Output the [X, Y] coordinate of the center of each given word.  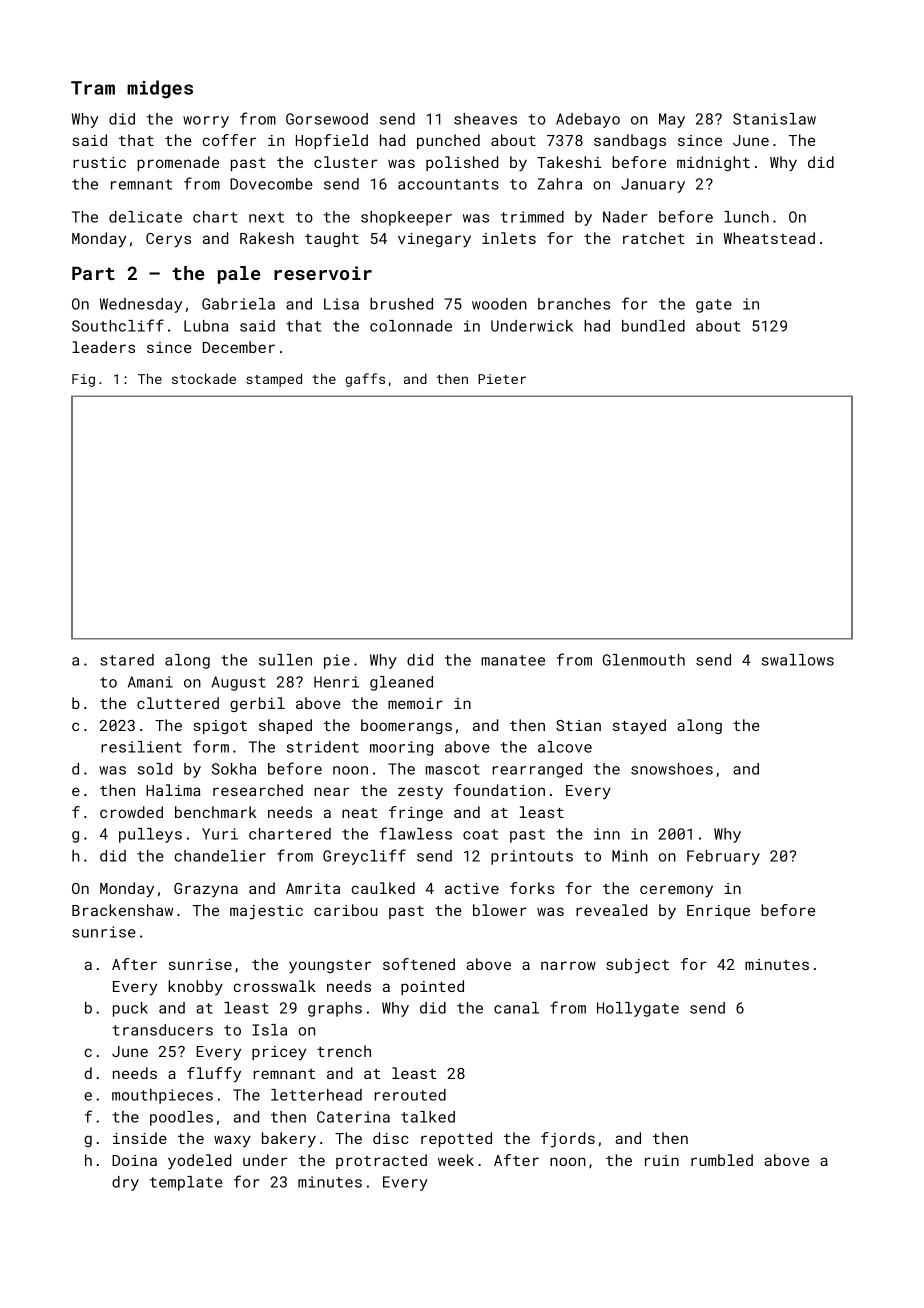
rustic [99, 162]
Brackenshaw [122, 910]
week [456, 1160]
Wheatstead [769, 238]
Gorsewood [327, 119]
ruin [662, 1160]
